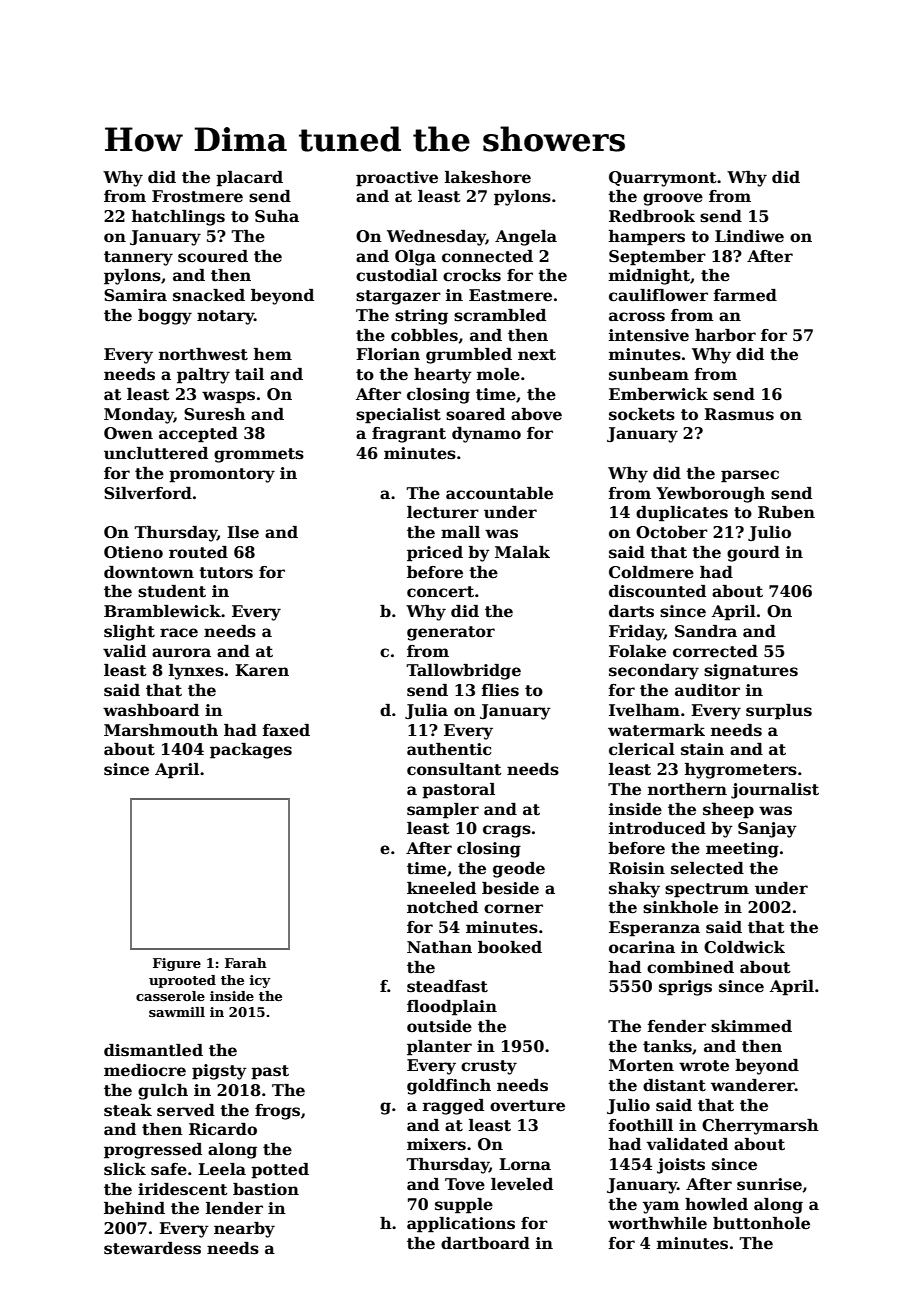  I want to click on Quarrymont, so click(663, 179).
